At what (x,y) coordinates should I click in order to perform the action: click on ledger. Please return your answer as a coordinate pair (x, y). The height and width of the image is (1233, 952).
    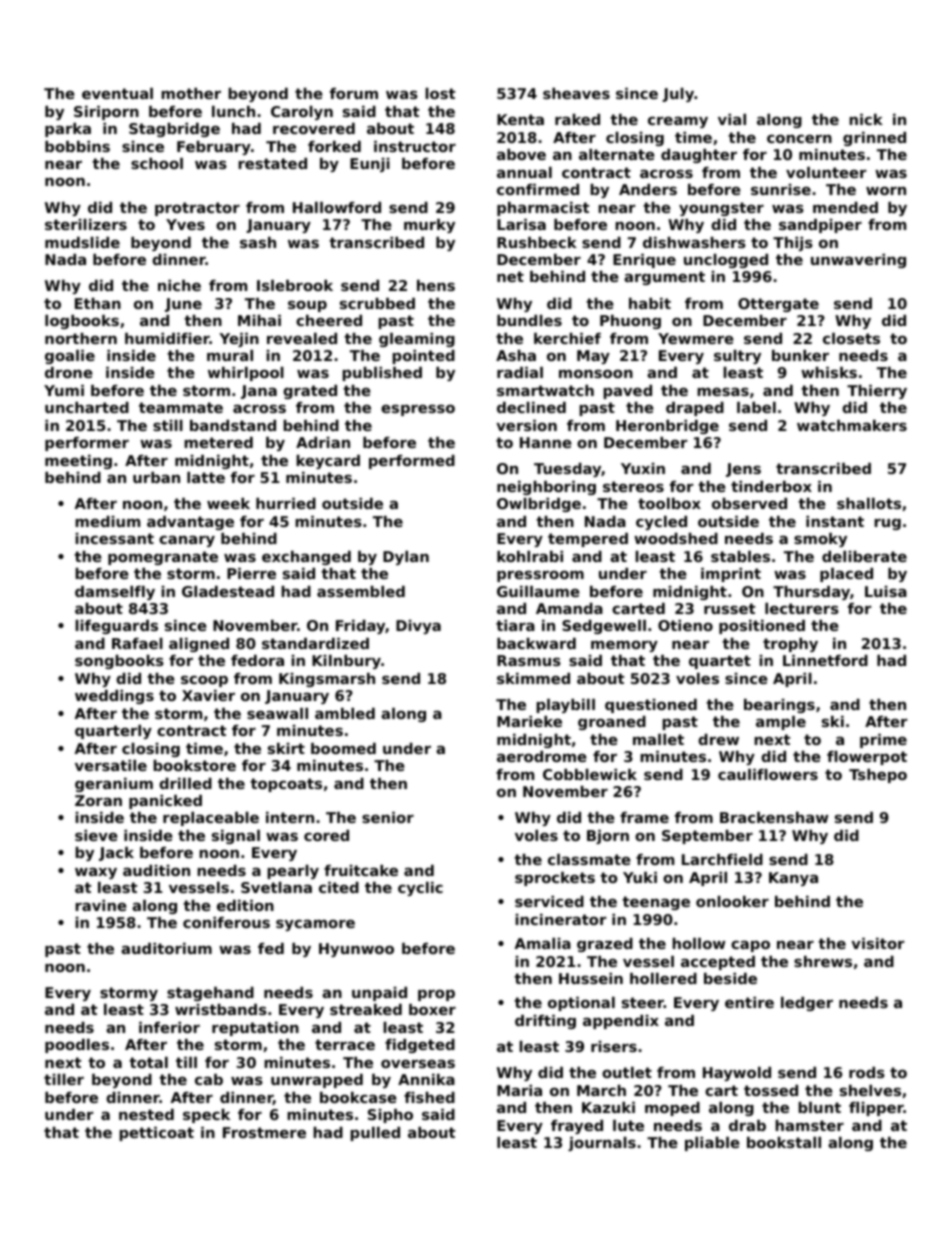
    Looking at the image, I should click on (807, 1004).
